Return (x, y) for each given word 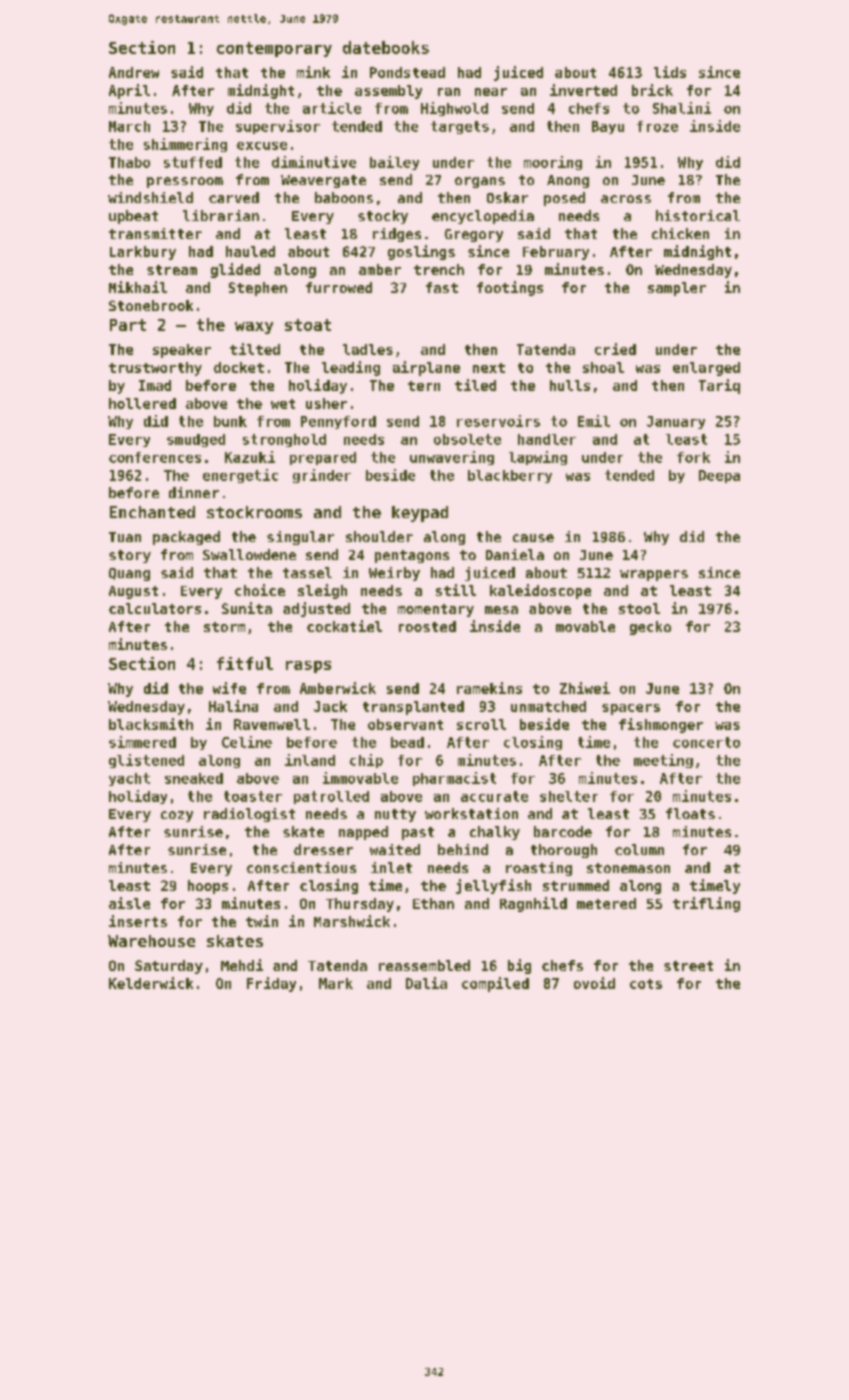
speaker (182, 351)
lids (670, 72)
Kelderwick (151, 983)
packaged (186, 538)
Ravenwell (272, 724)
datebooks (386, 47)
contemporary (274, 49)
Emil (594, 421)
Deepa (719, 476)
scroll (481, 724)
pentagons (412, 556)
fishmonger (661, 725)
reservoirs (498, 421)
